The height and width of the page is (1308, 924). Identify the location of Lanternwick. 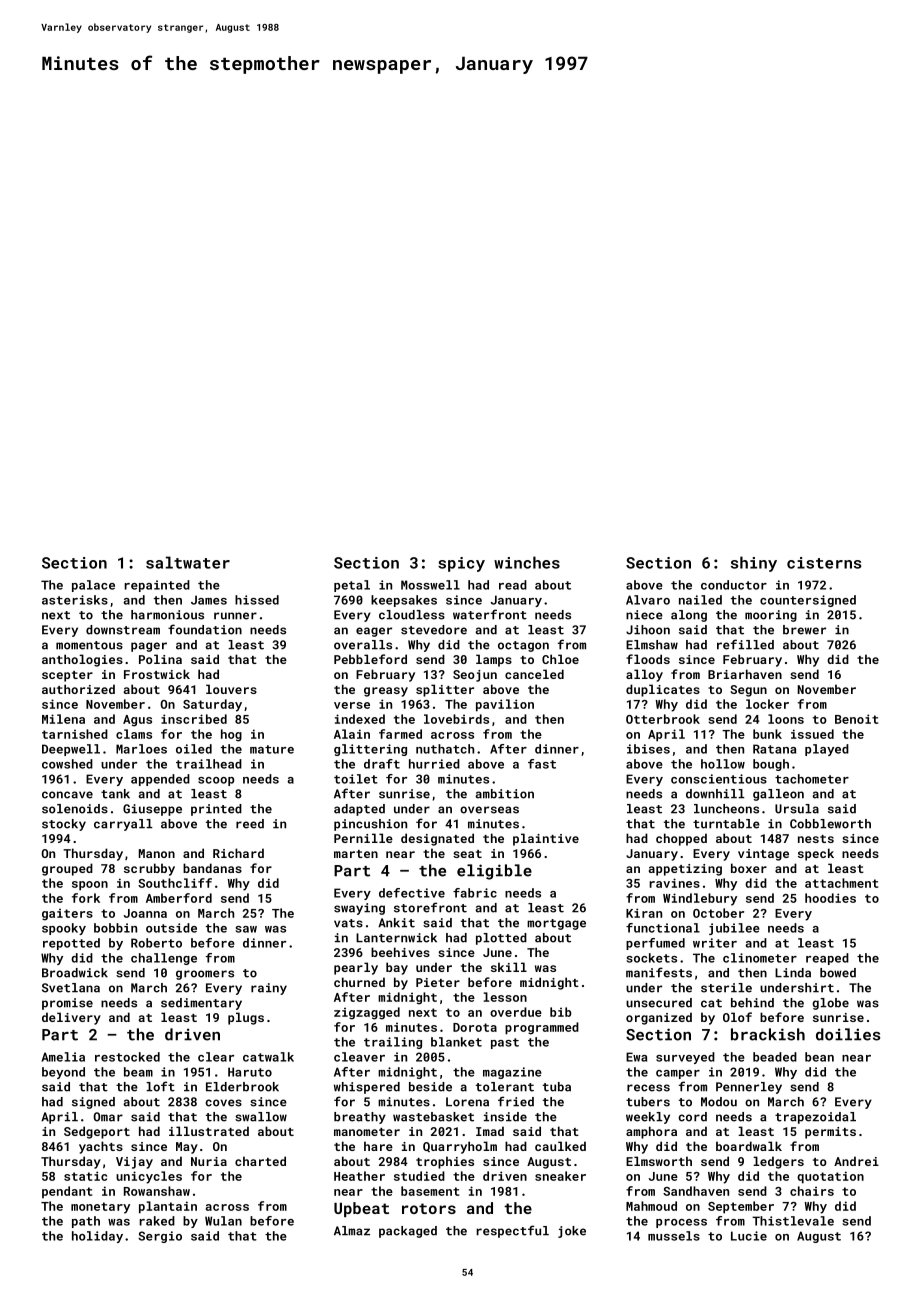
(396, 938).
